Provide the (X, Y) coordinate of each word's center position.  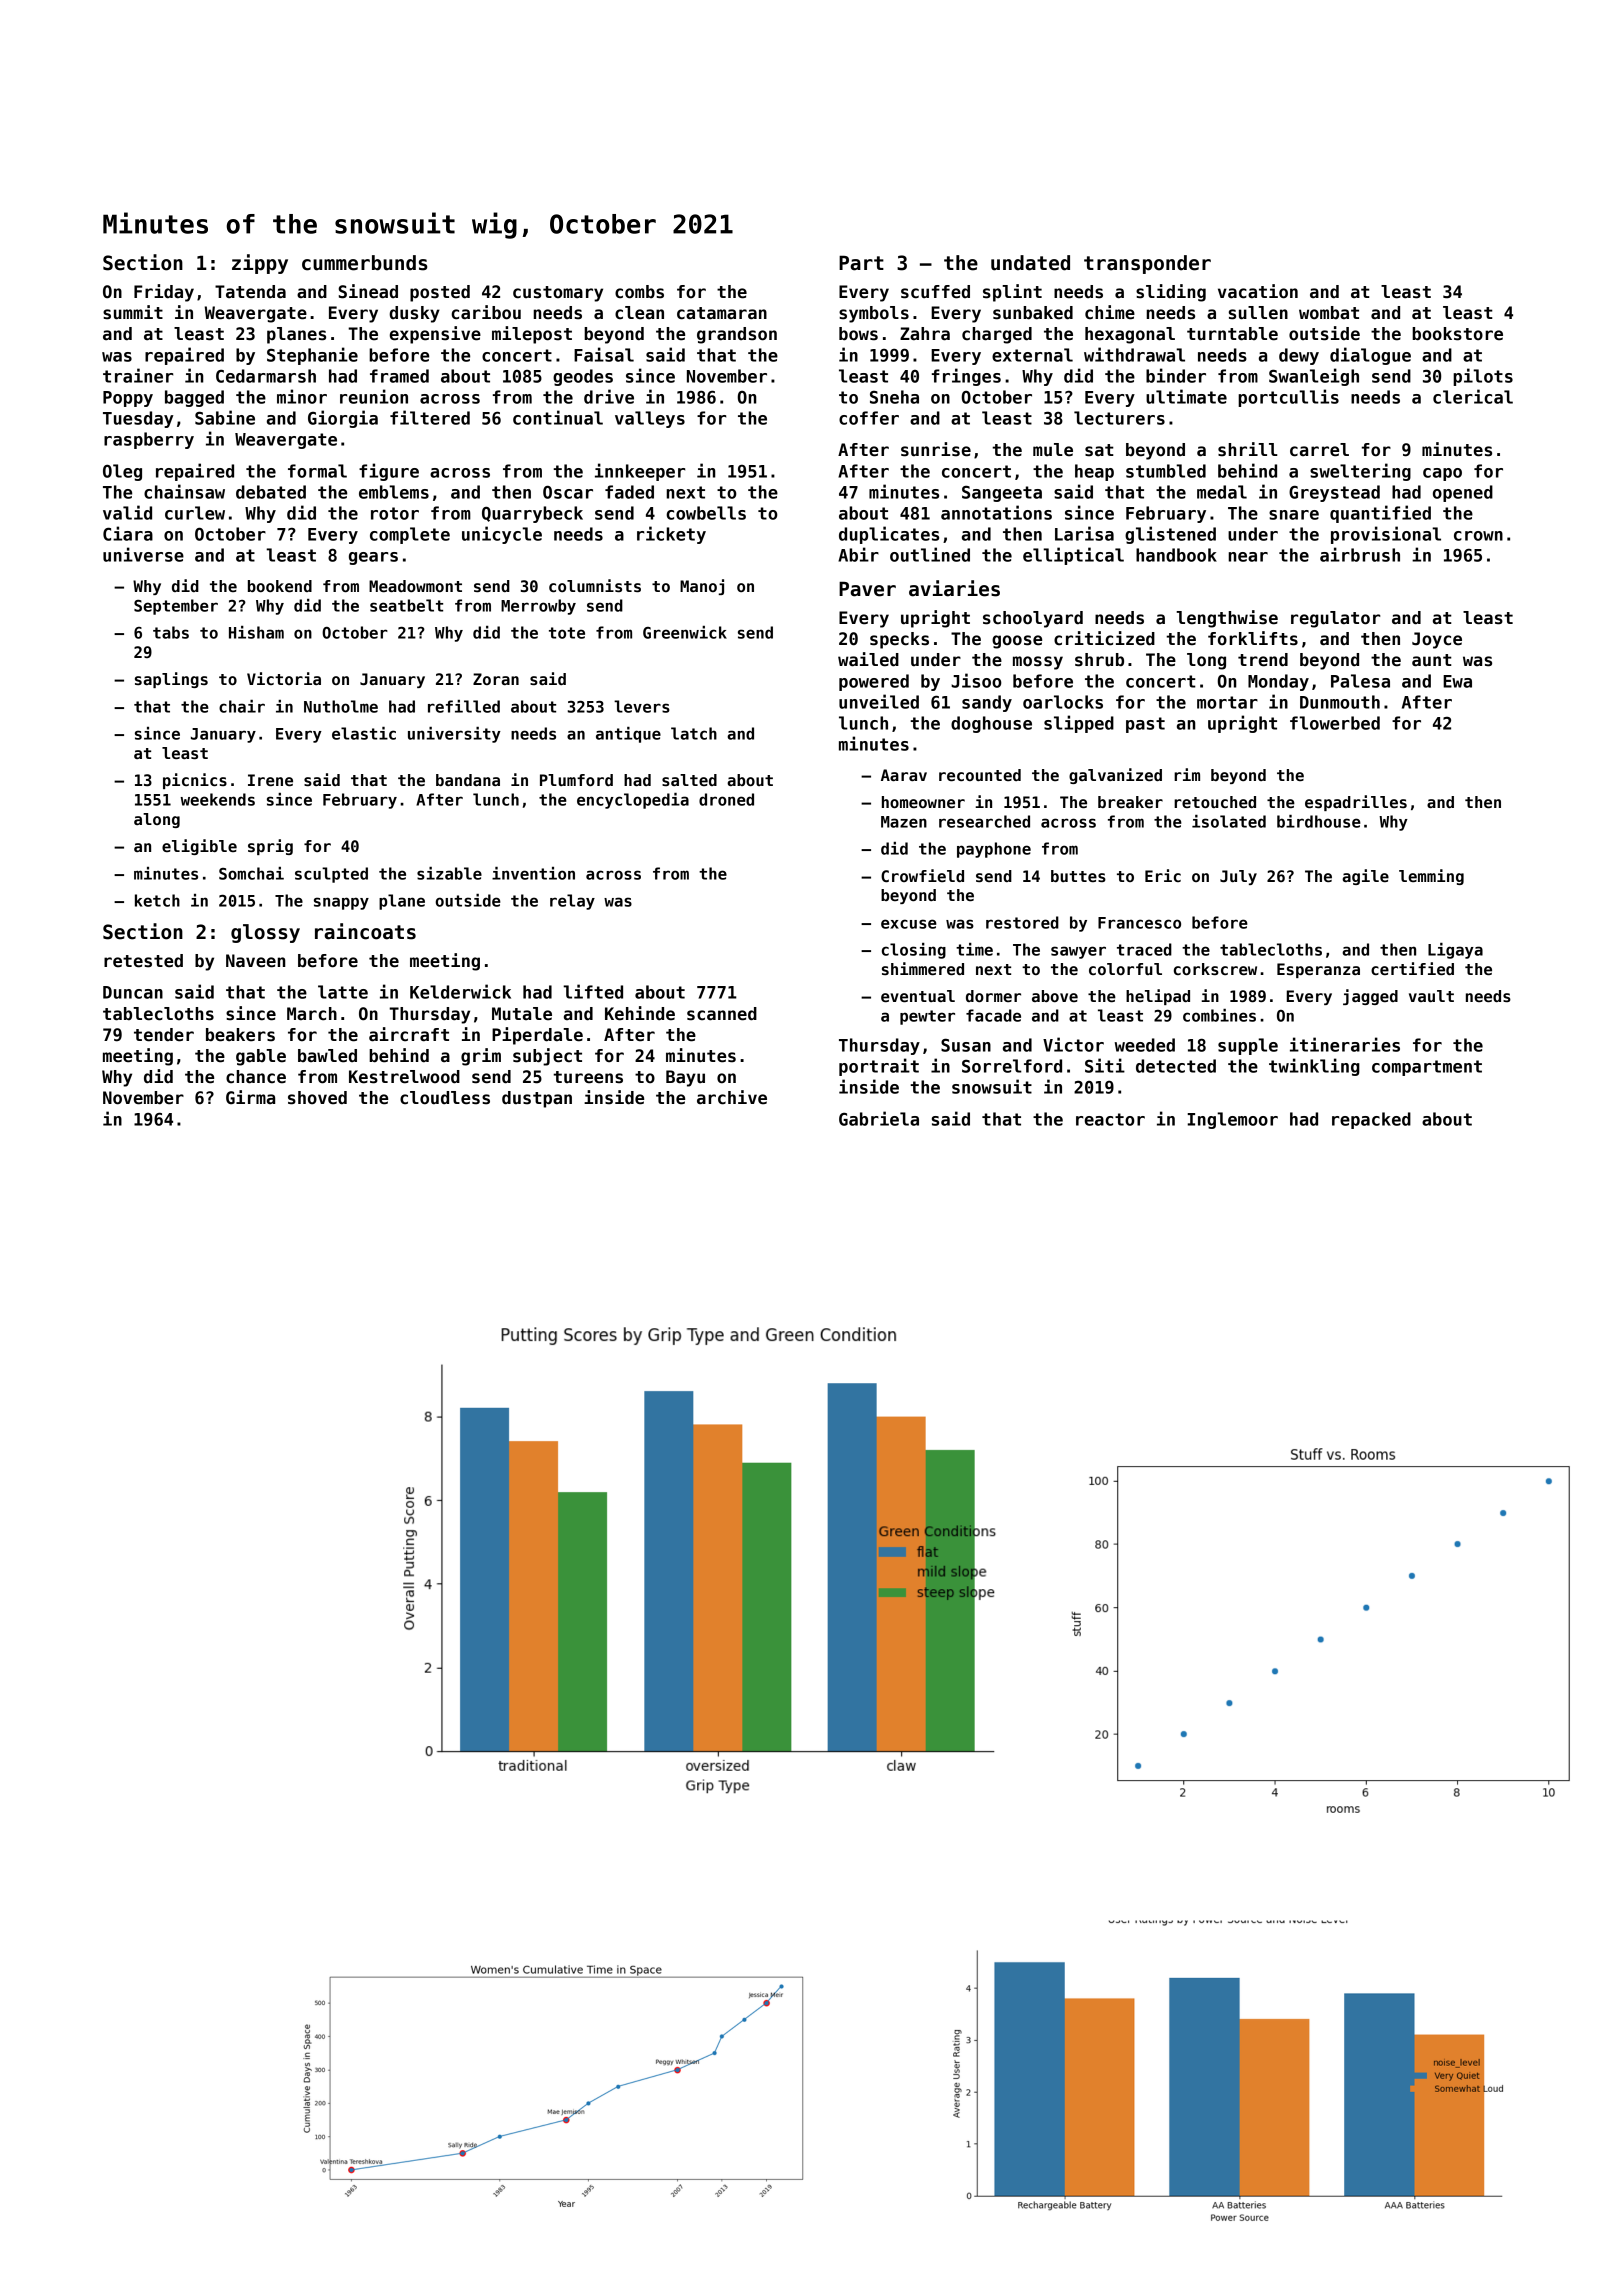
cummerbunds (364, 263)
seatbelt (406, 605)
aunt (1432, 660)
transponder (1147, 264)
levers (642, 706)
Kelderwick (460, 991)
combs (639, 292)
